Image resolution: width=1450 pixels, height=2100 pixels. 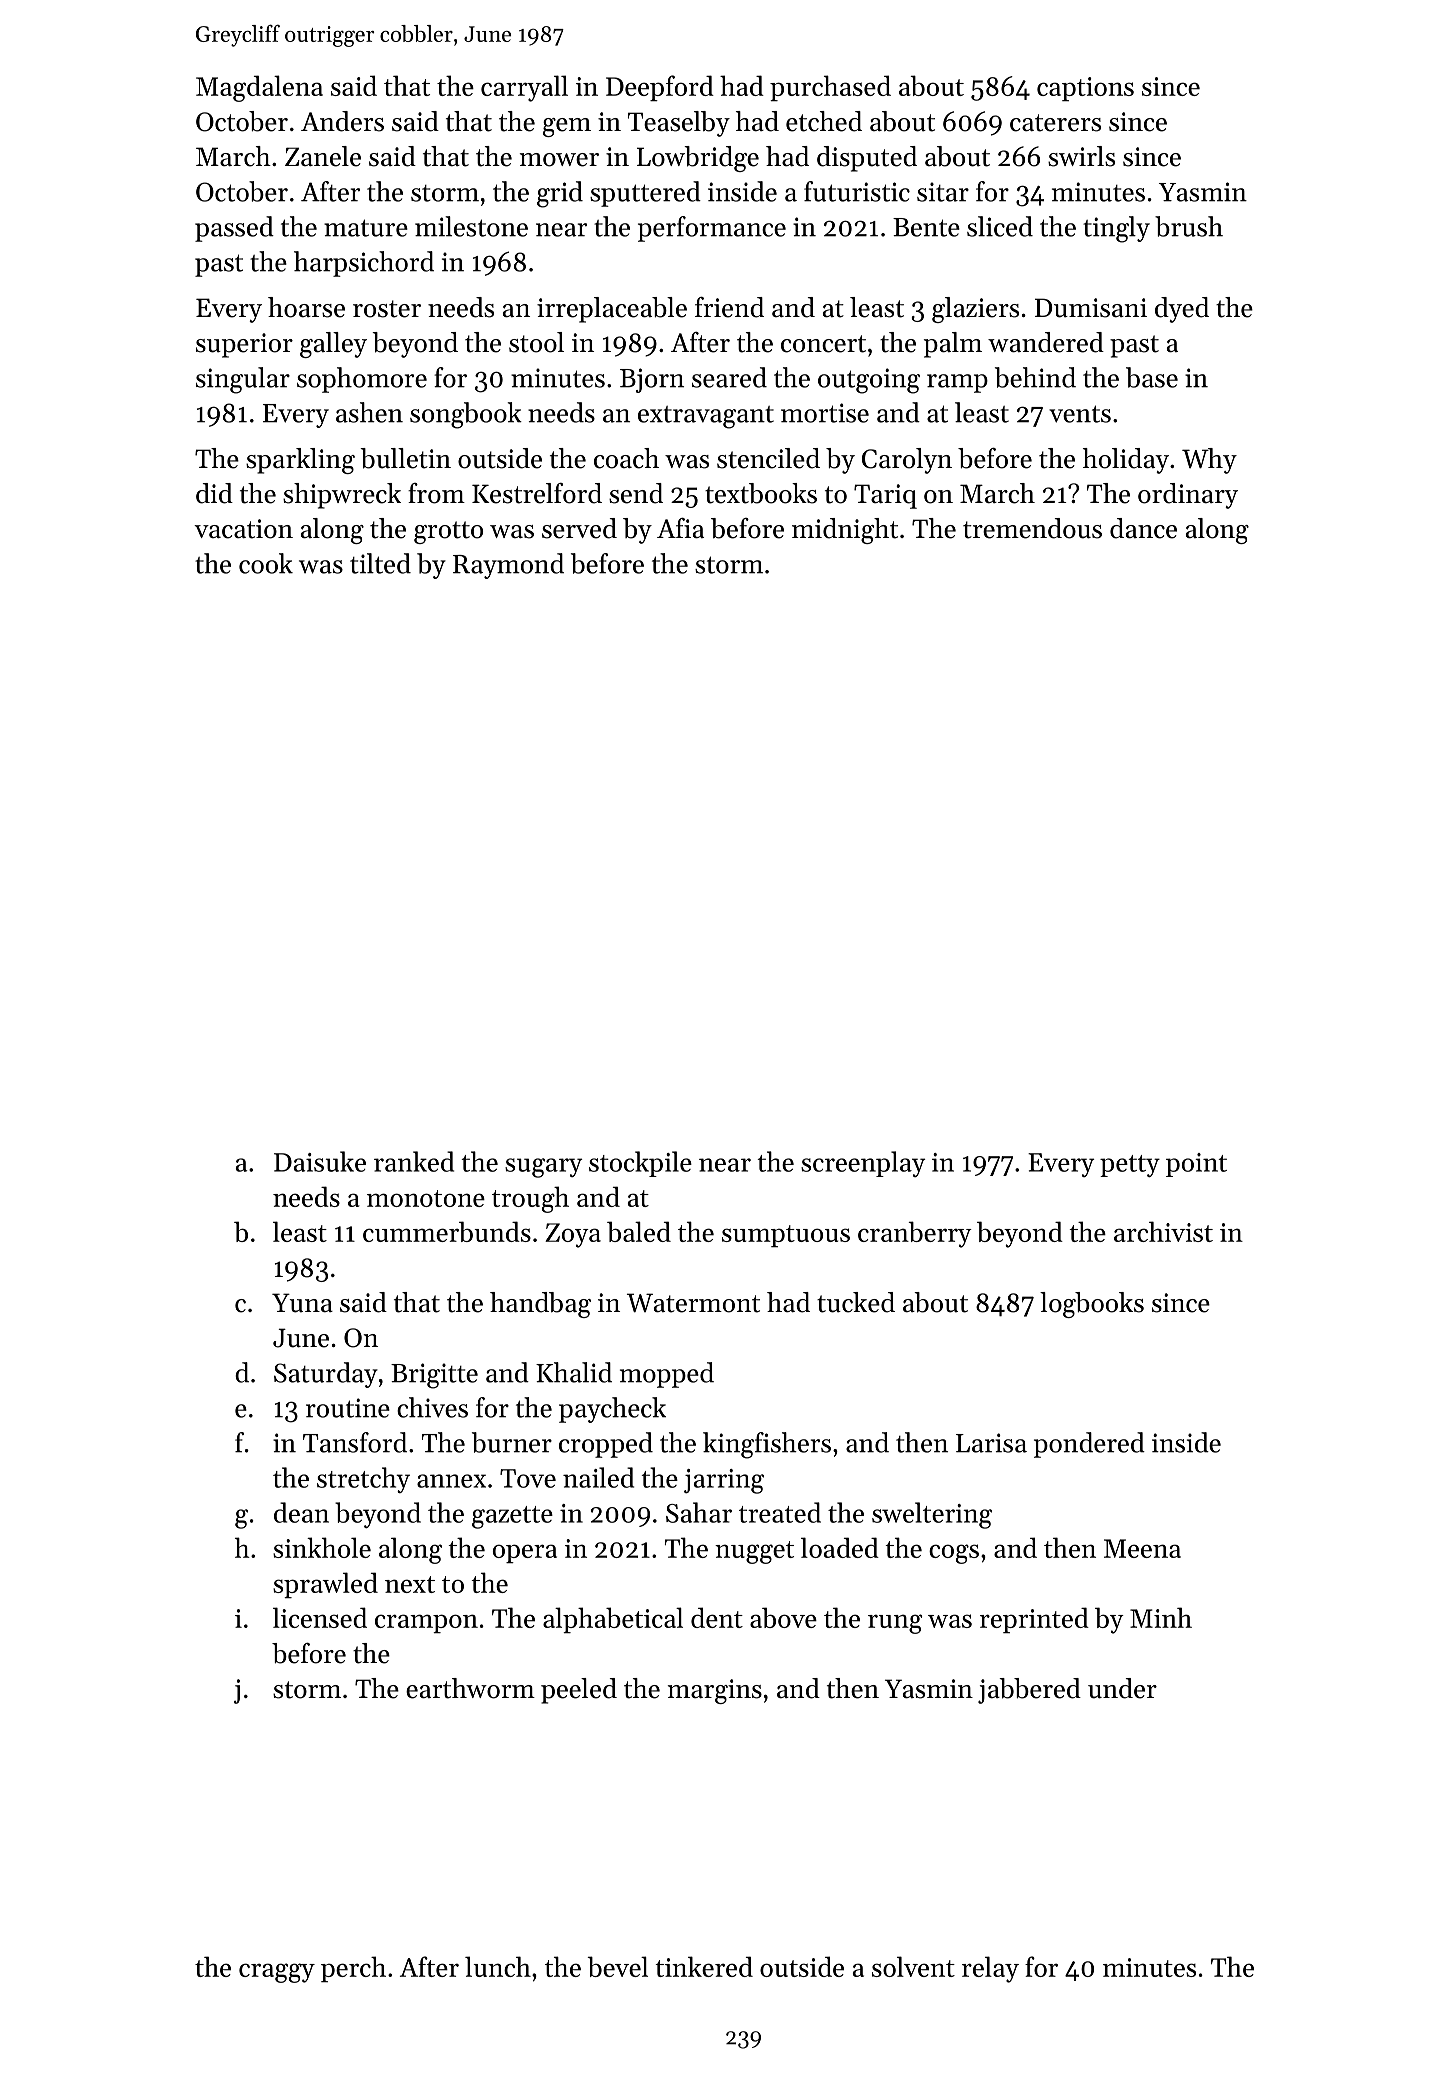 What do you see at coordinates (259, 88) in the screenshot?
I see `Magdalena` at bounding box center [259, 88].
